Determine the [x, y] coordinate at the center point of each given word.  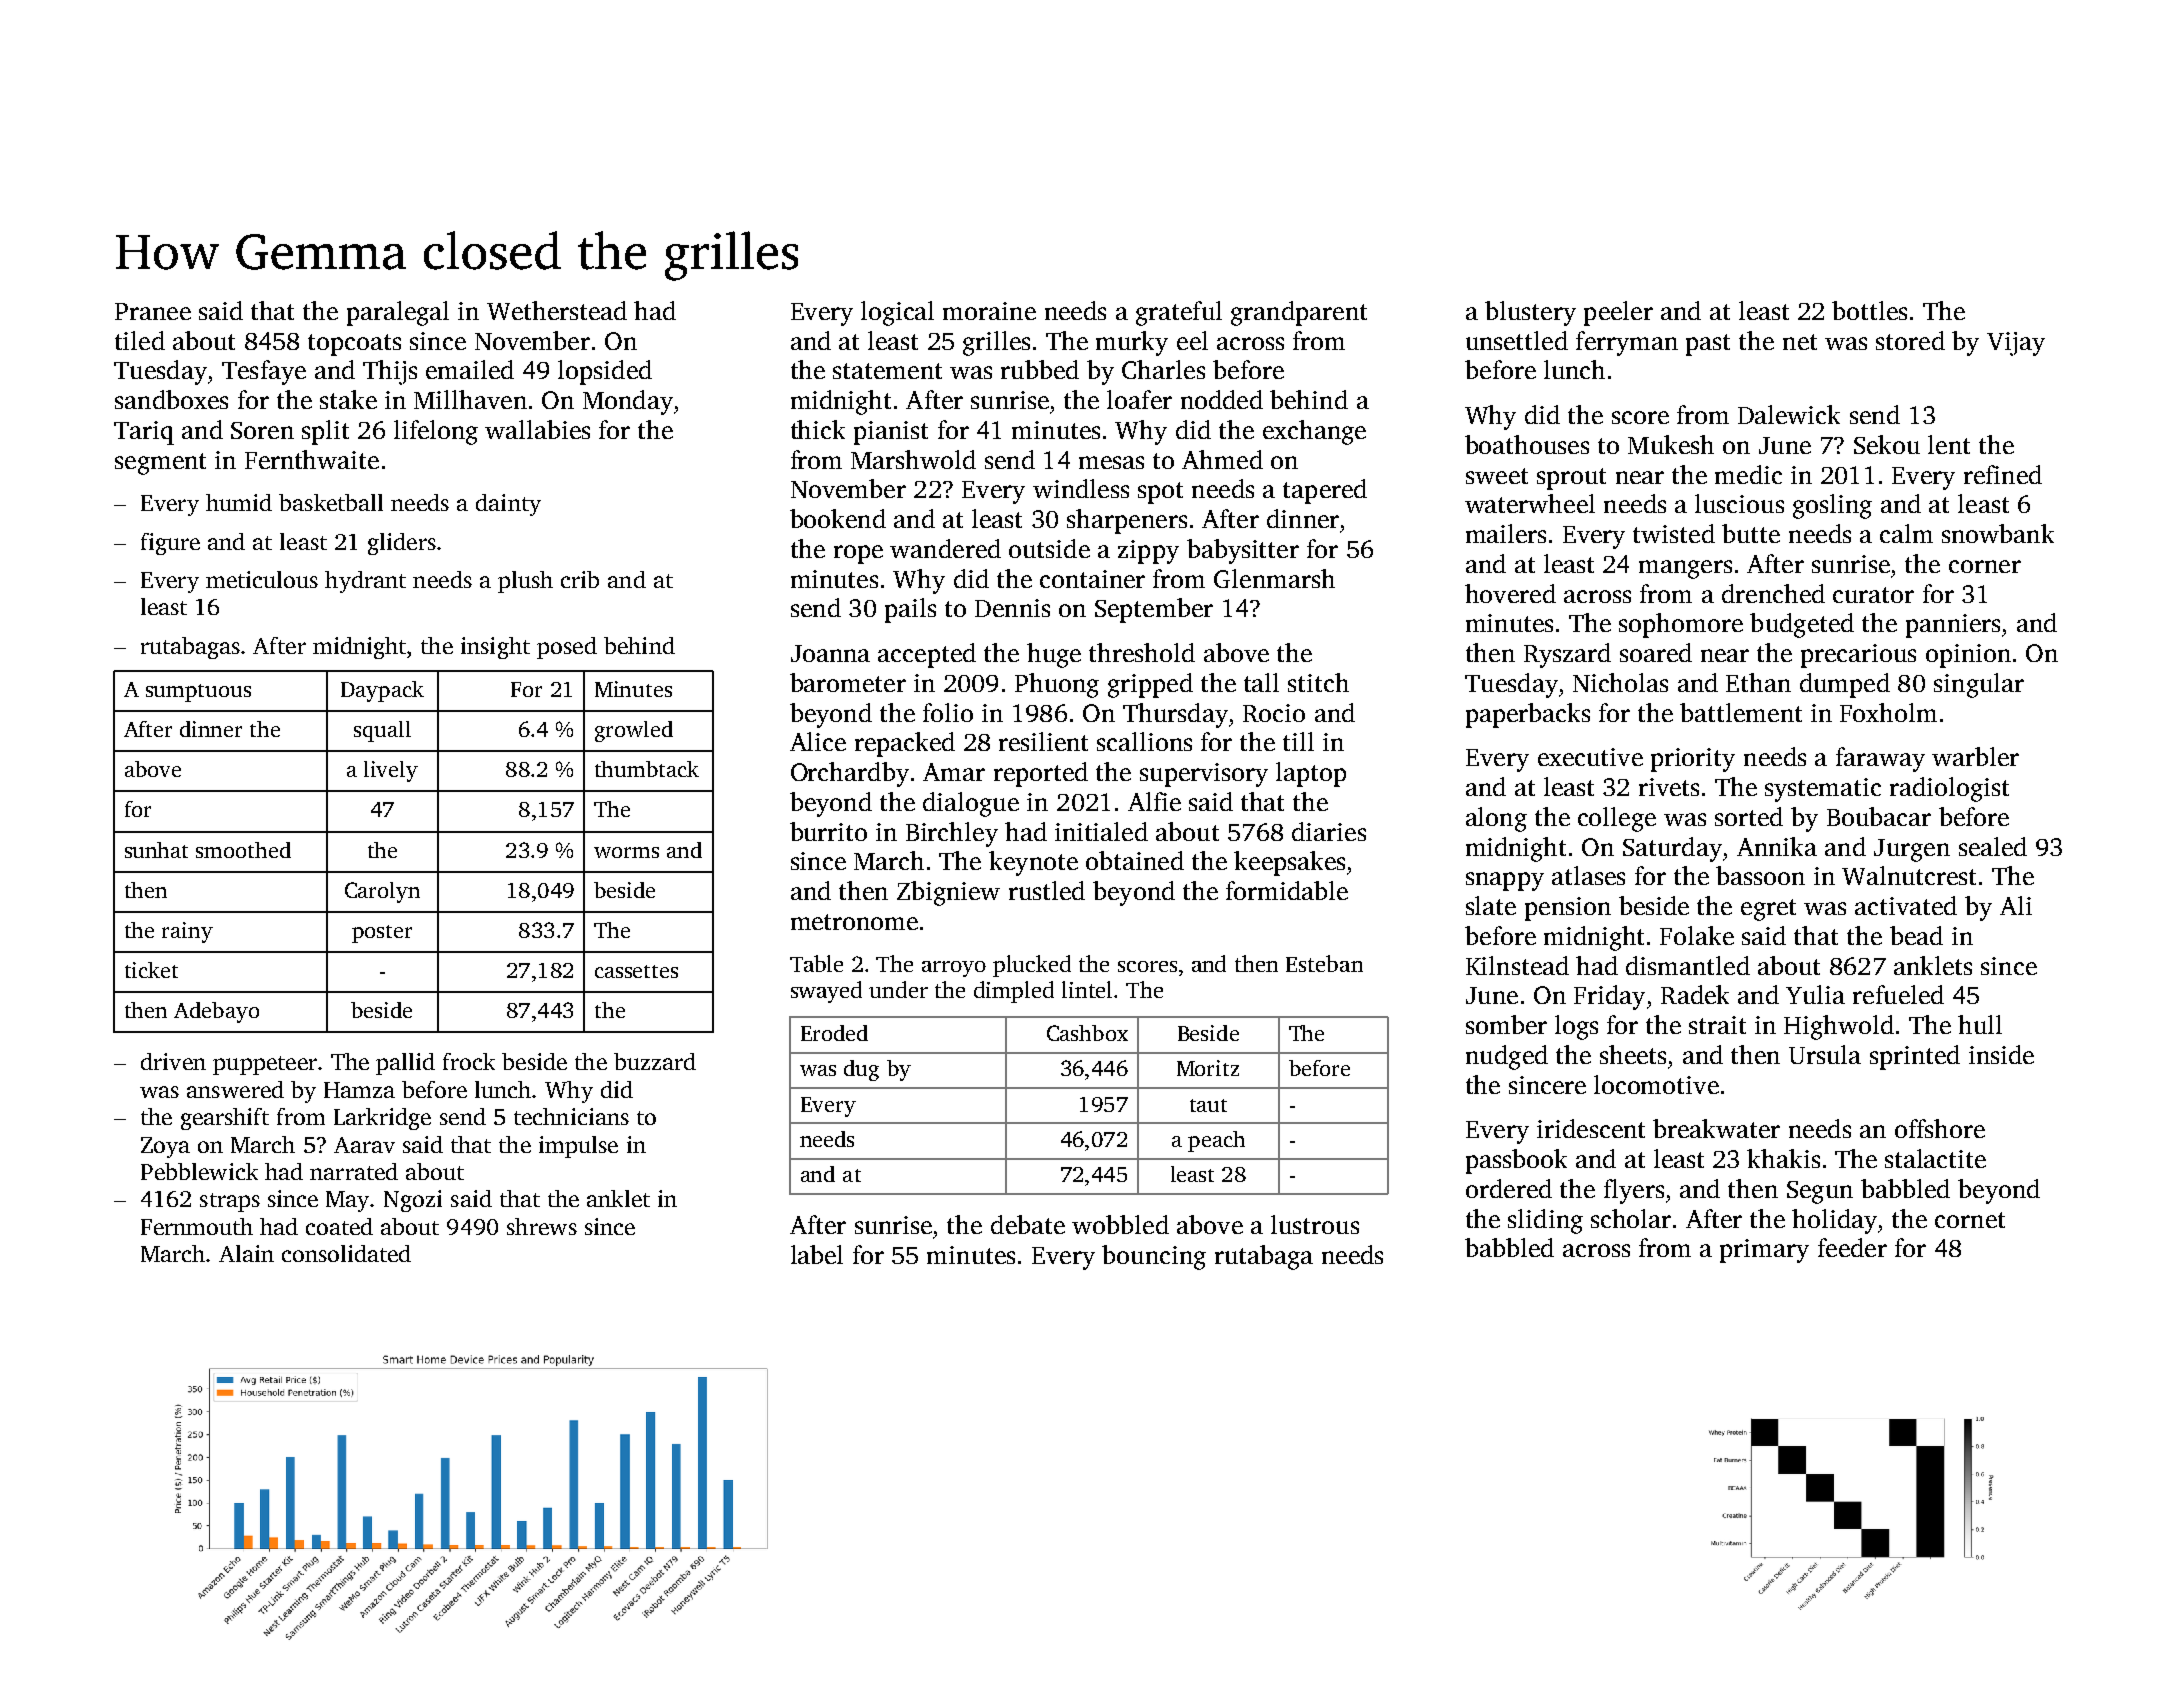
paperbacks [1528, 715]
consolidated [346, 1253]
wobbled [1120, 1224]
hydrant [365, 582]
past [1708, 345]
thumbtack [647, 769]
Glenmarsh [1274, 578]
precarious [1858, 656]
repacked [905, 744]
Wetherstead [557, 310]
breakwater [1716, 1128]
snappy [1505, 881]
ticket [151, 970]
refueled [1898, 994]
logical [897, 313]
